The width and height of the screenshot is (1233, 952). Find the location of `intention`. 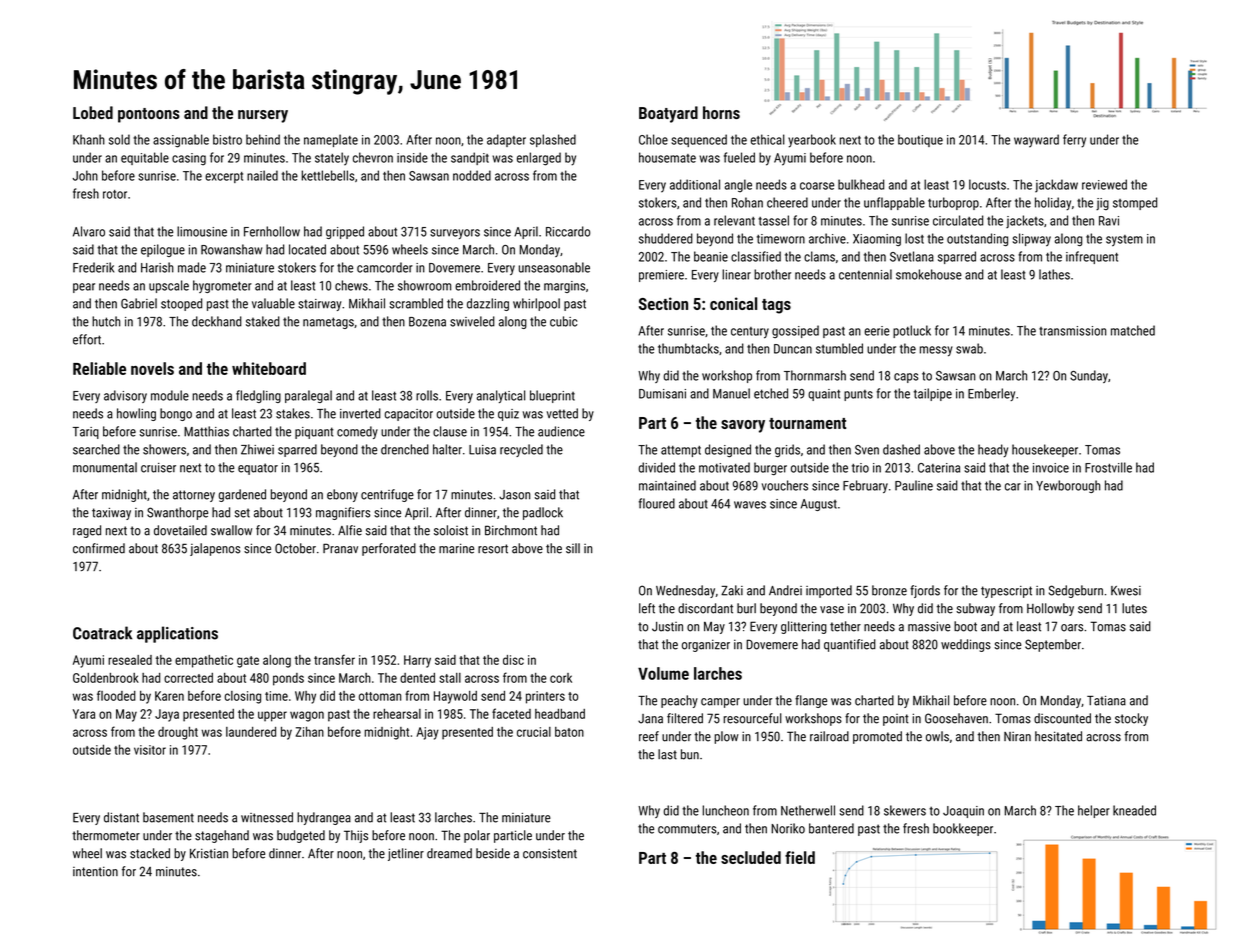

intention is located at coordinates (95, 871).
